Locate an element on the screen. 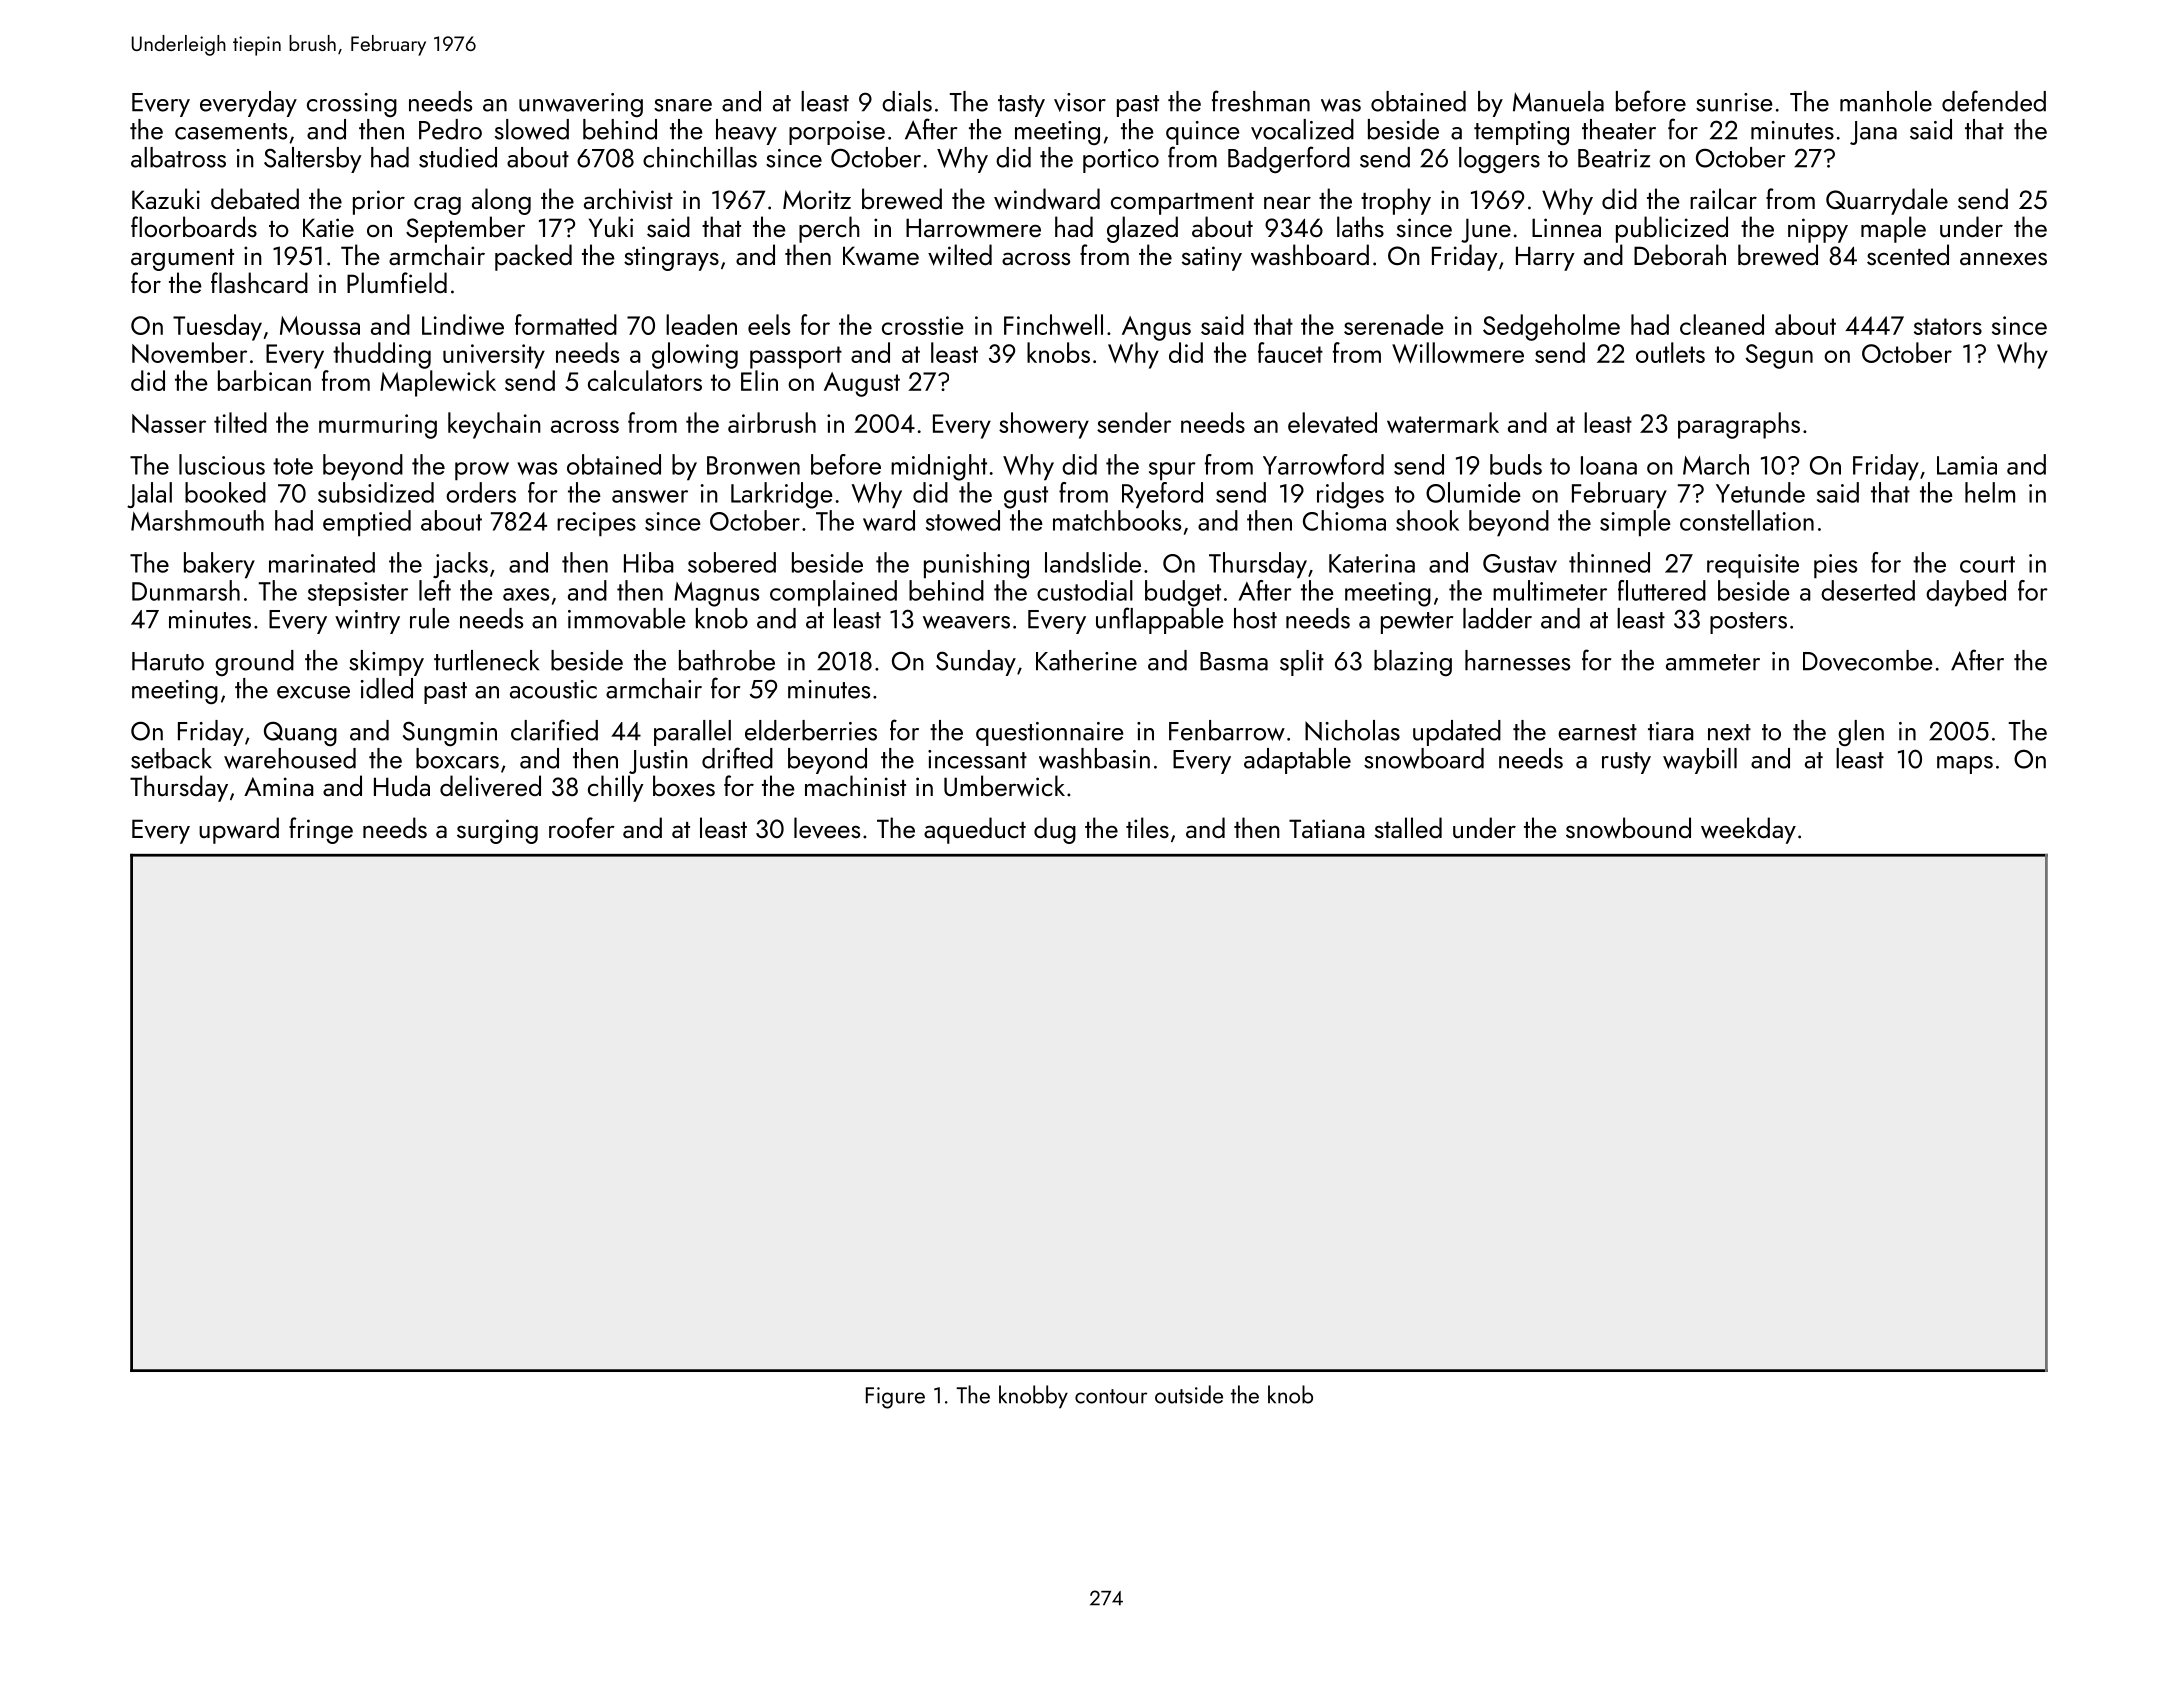 The width and height of the screenshot is (2178, 1683). dials is located at coordinates (907, 101).
